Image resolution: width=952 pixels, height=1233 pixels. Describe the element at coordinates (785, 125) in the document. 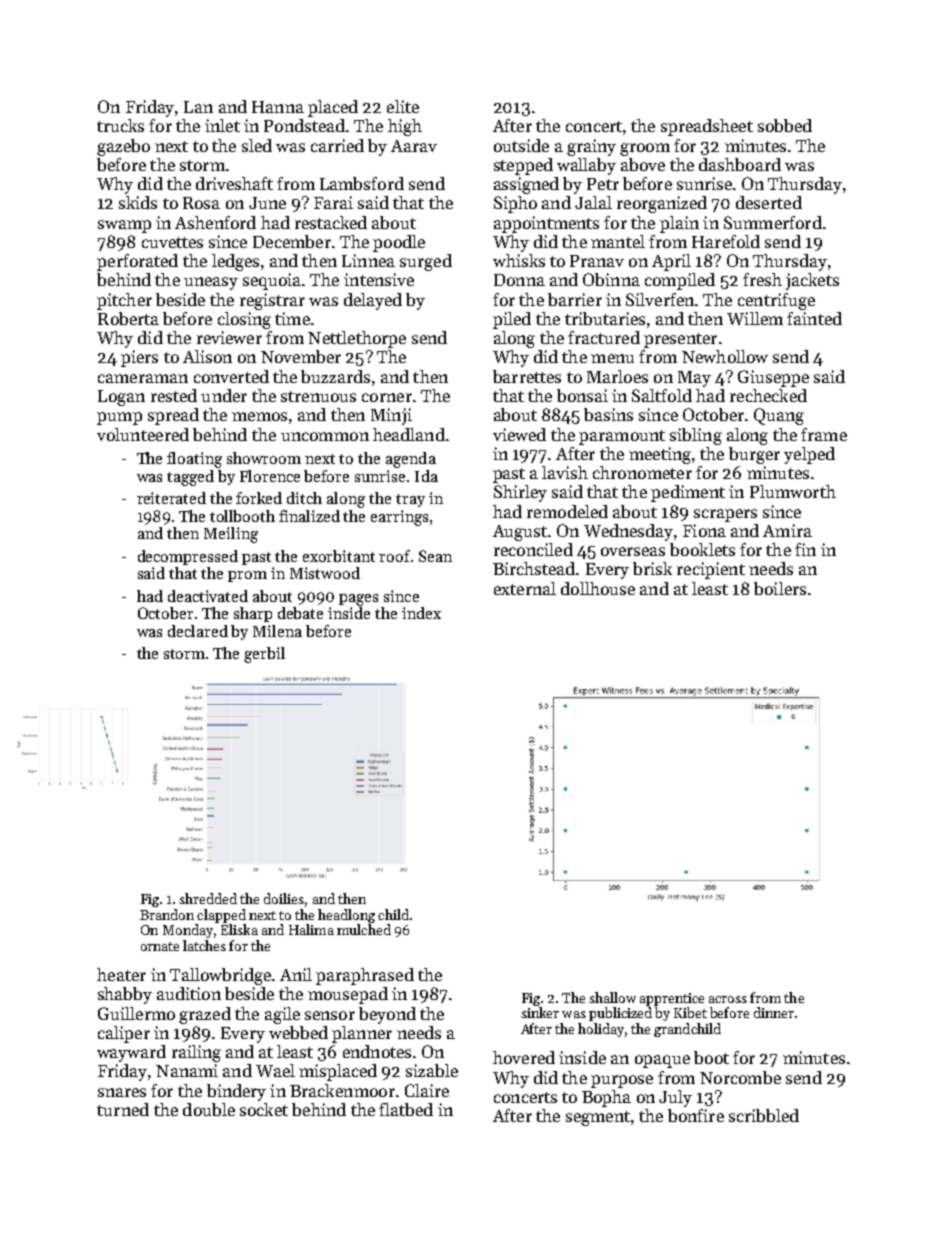

I see `sobbed` at that location.
